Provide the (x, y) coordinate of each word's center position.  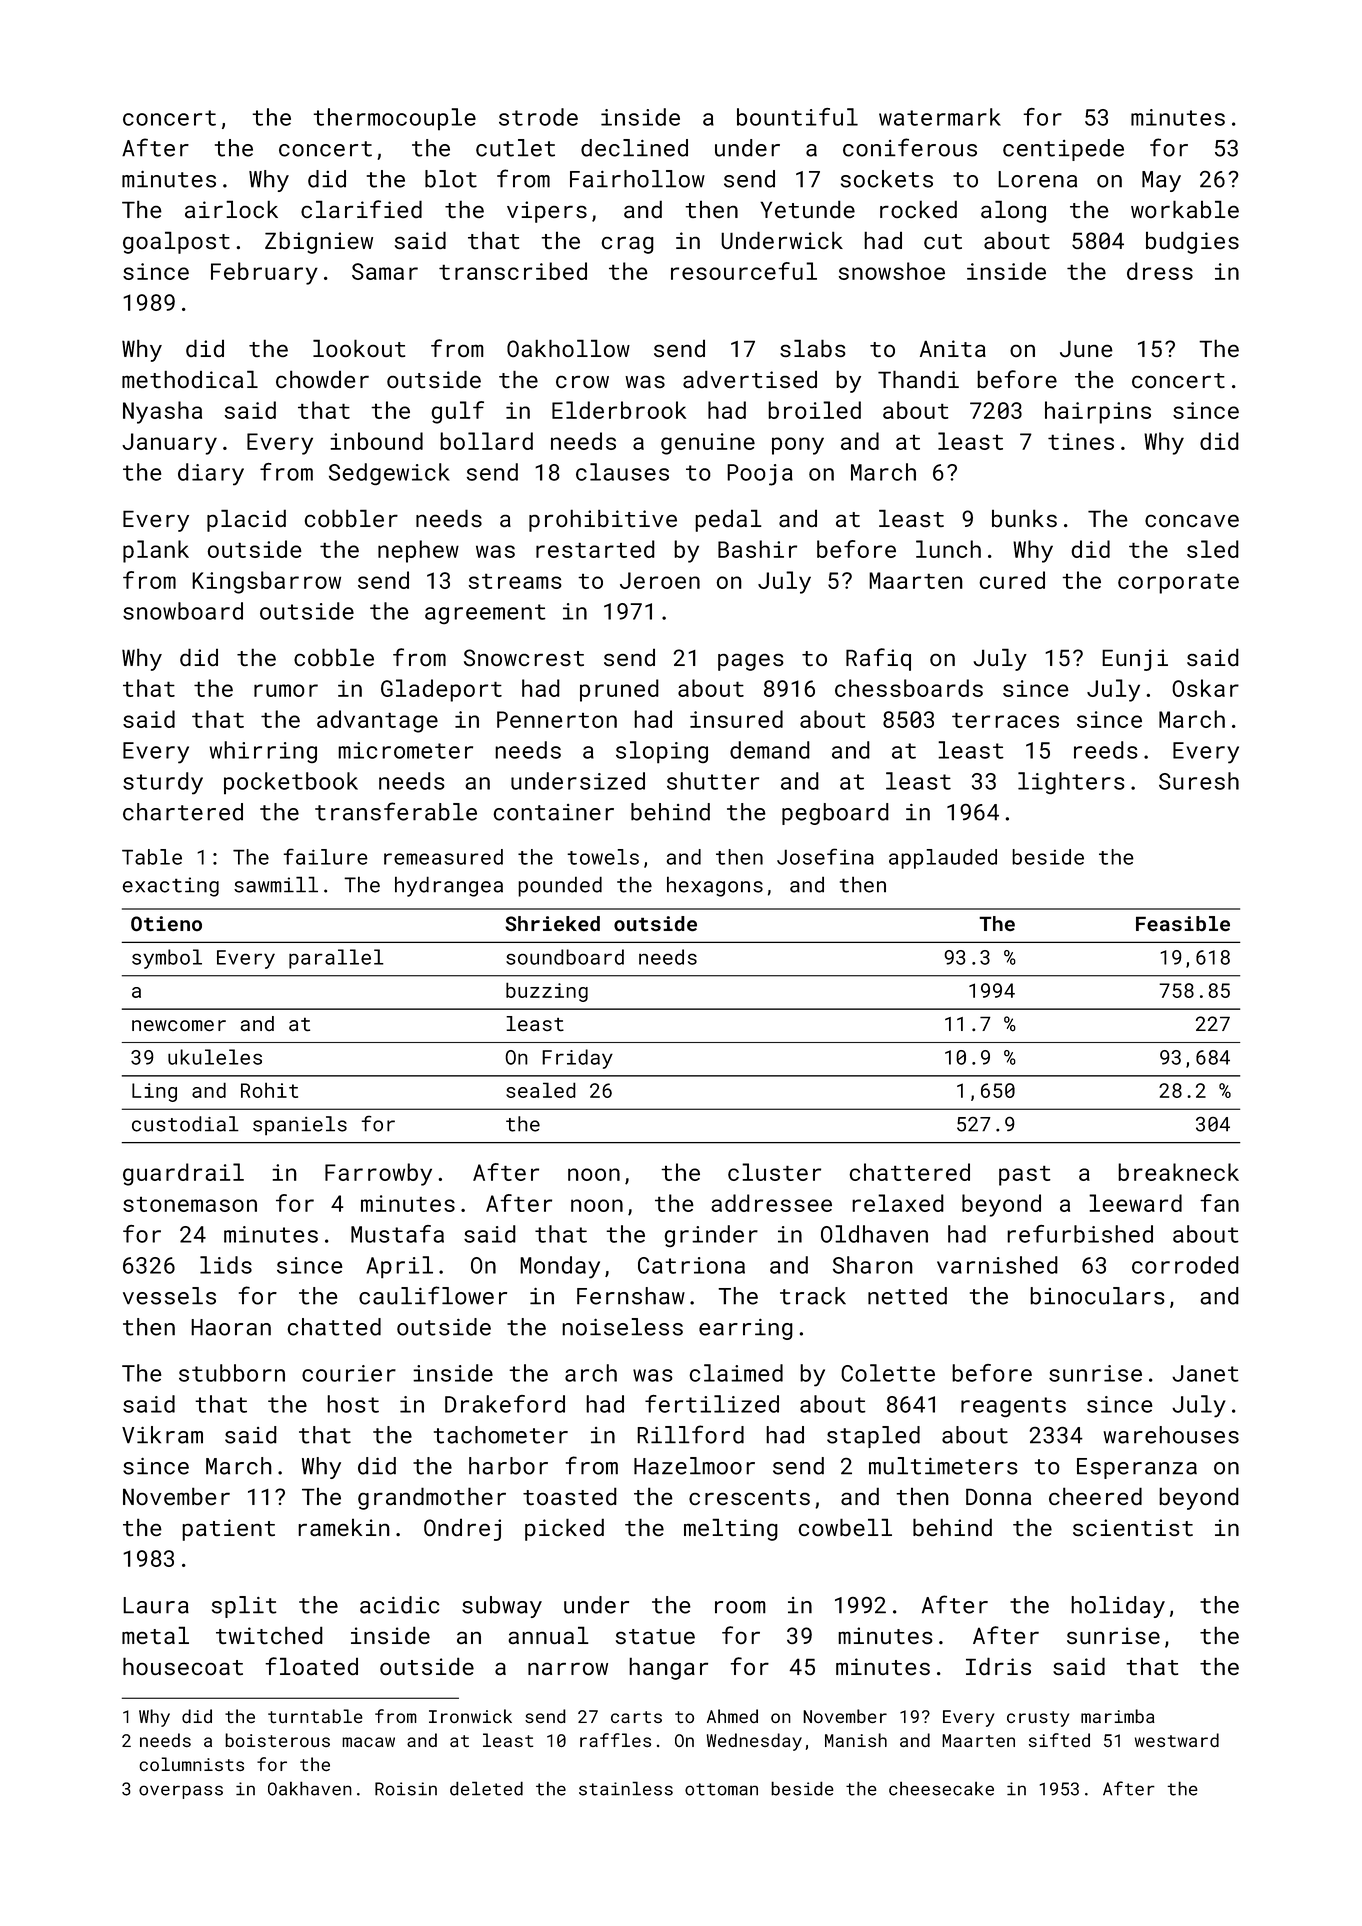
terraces (1005, 720)
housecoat (183, 1666)
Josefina (825, 856)
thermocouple (394, 119)
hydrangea (449, 886)
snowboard (183, 611)
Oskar (1205, 688)
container (553, 812)
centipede (1063, 150)
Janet (1205, 1373)
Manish (856, 1740)
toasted (570, 1496)
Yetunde (807, 209)
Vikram (162, 1435)
